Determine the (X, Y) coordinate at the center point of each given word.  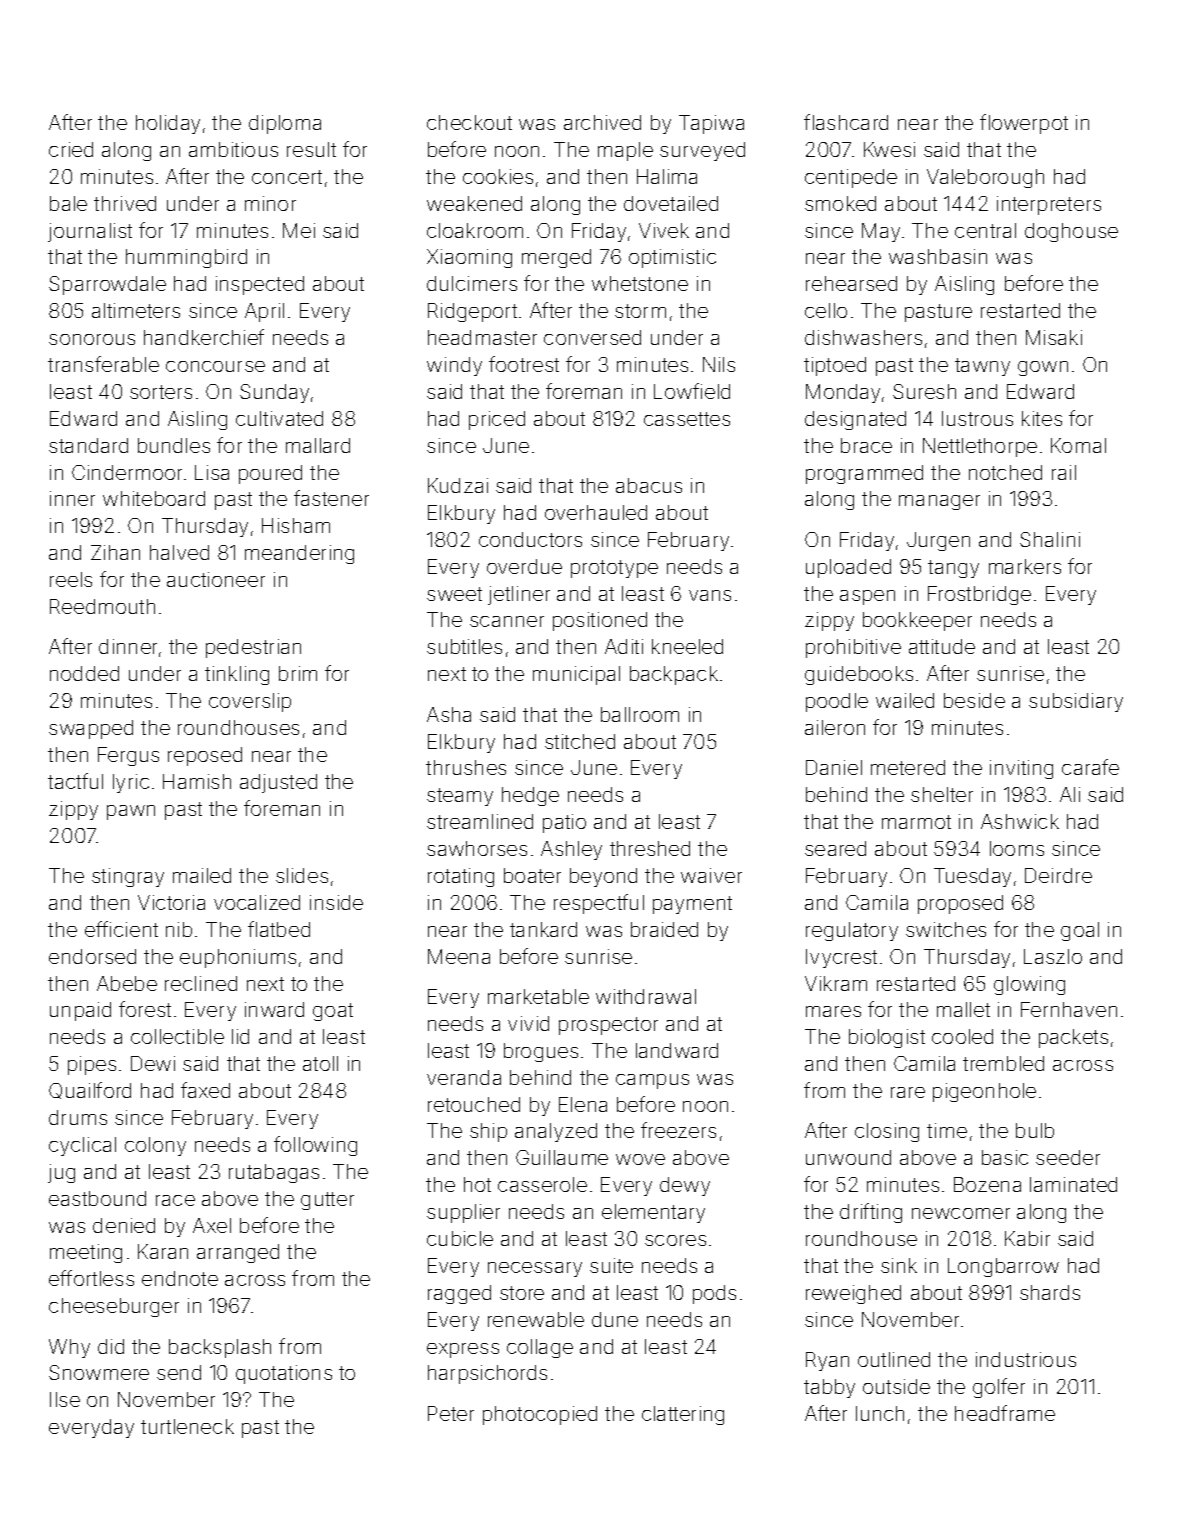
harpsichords (487, 1374)
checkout (469, 122)
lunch (880, 1413)
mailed (202, 875)
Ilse (65, 1399)
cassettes (687, 419)
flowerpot (1024, 124)
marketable (538, 996)
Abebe (127, 983)
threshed (650, 848)
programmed (864, 474)
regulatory (852, 931)
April (264, 312)
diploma (285, 124)
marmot (916, 822)
